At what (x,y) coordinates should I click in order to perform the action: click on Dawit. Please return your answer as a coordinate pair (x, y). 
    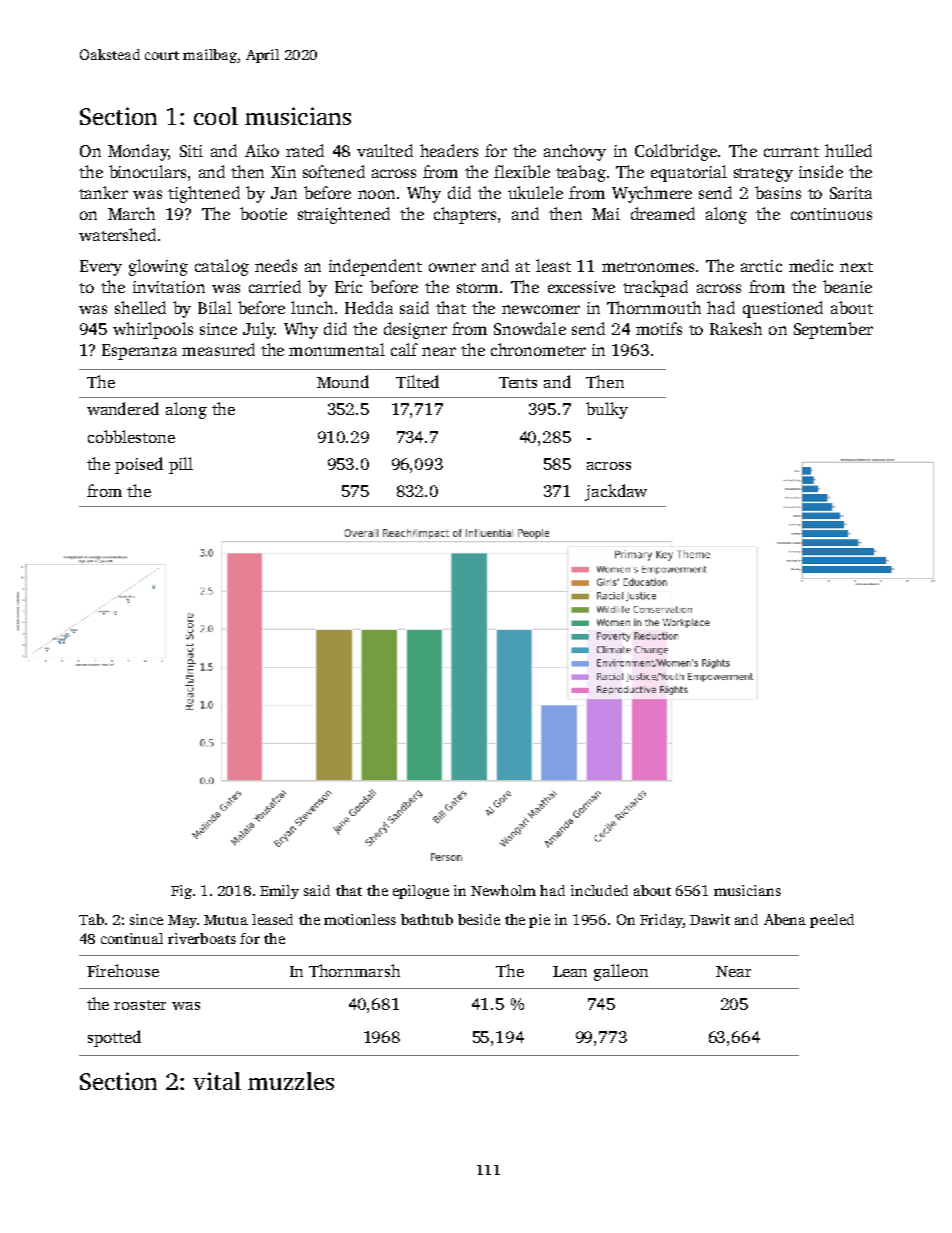
    Looking at the image, I should click on (710, 919).
